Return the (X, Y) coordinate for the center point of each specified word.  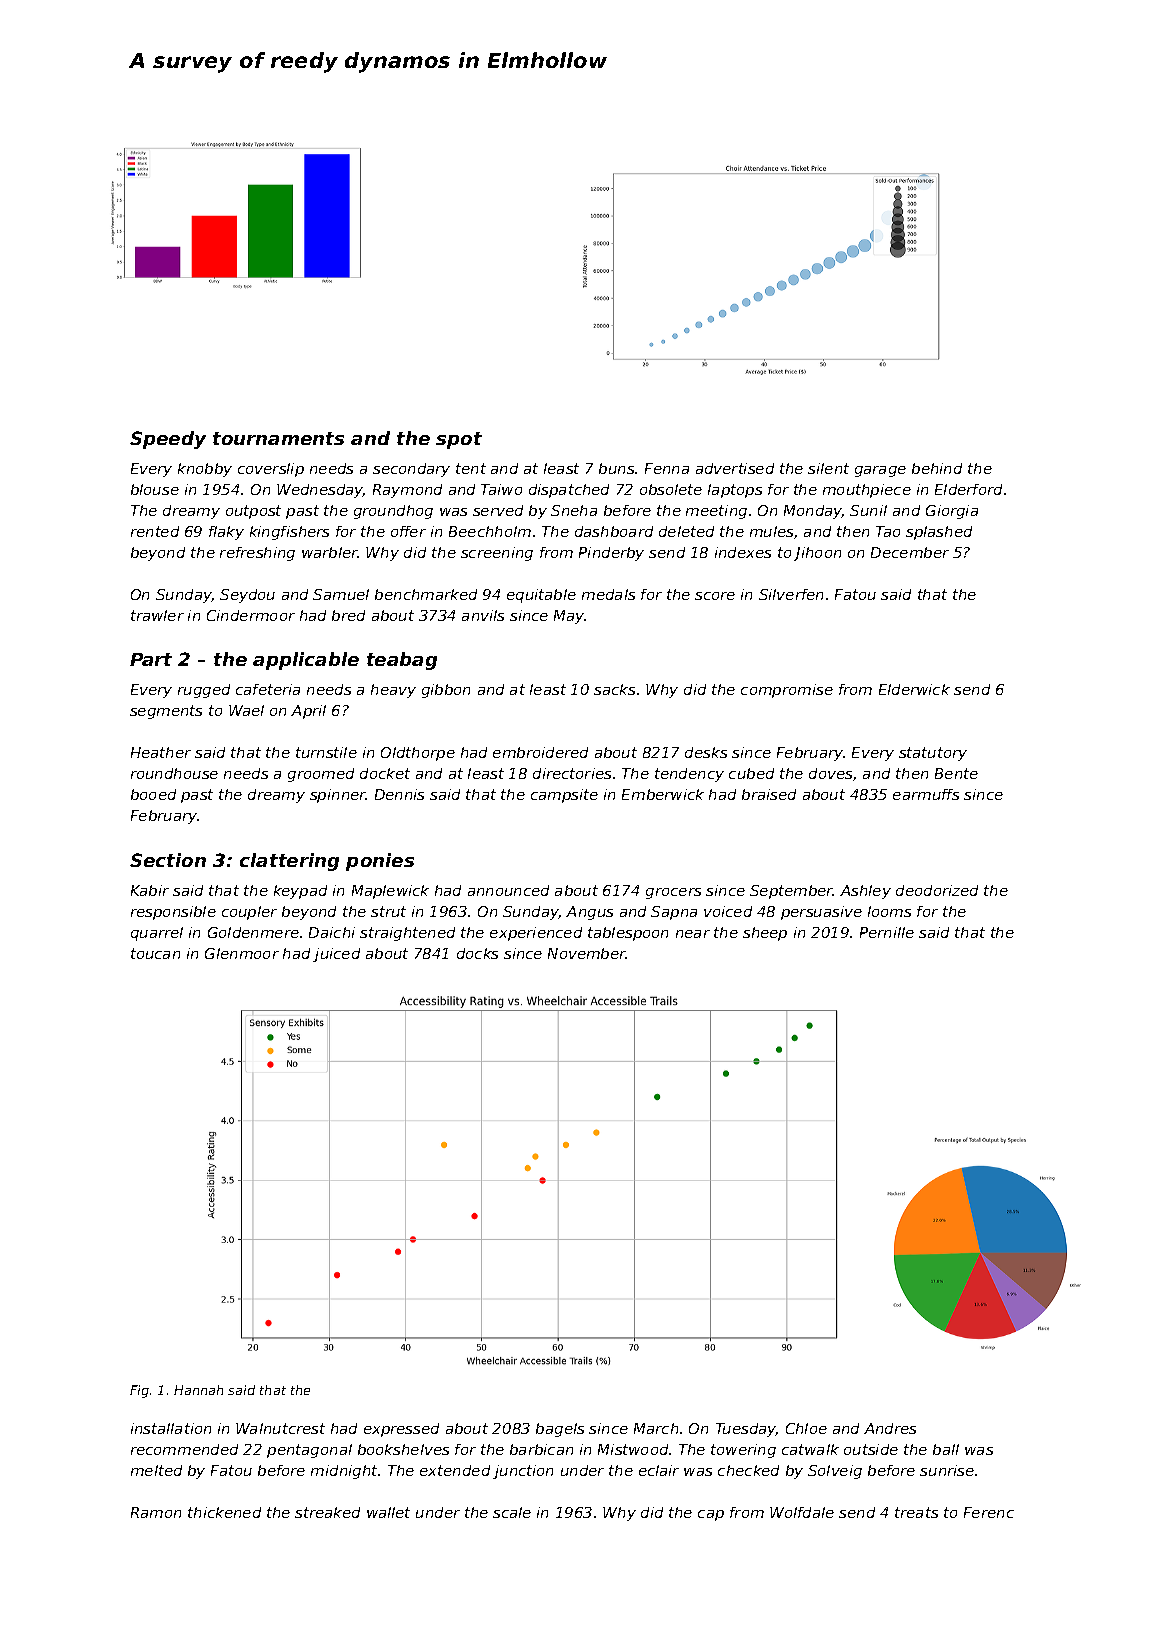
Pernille (887, 932)
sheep (765, 934)
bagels (560, 1430)
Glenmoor (242, 953)
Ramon (156, 1512)
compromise (787, 691)
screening (497, 554)
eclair (659, 1470)
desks (706, 752)
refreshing (257, 554)
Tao (888, 531)
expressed (401, 1430)
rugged (204, 691)
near (693, 934)
